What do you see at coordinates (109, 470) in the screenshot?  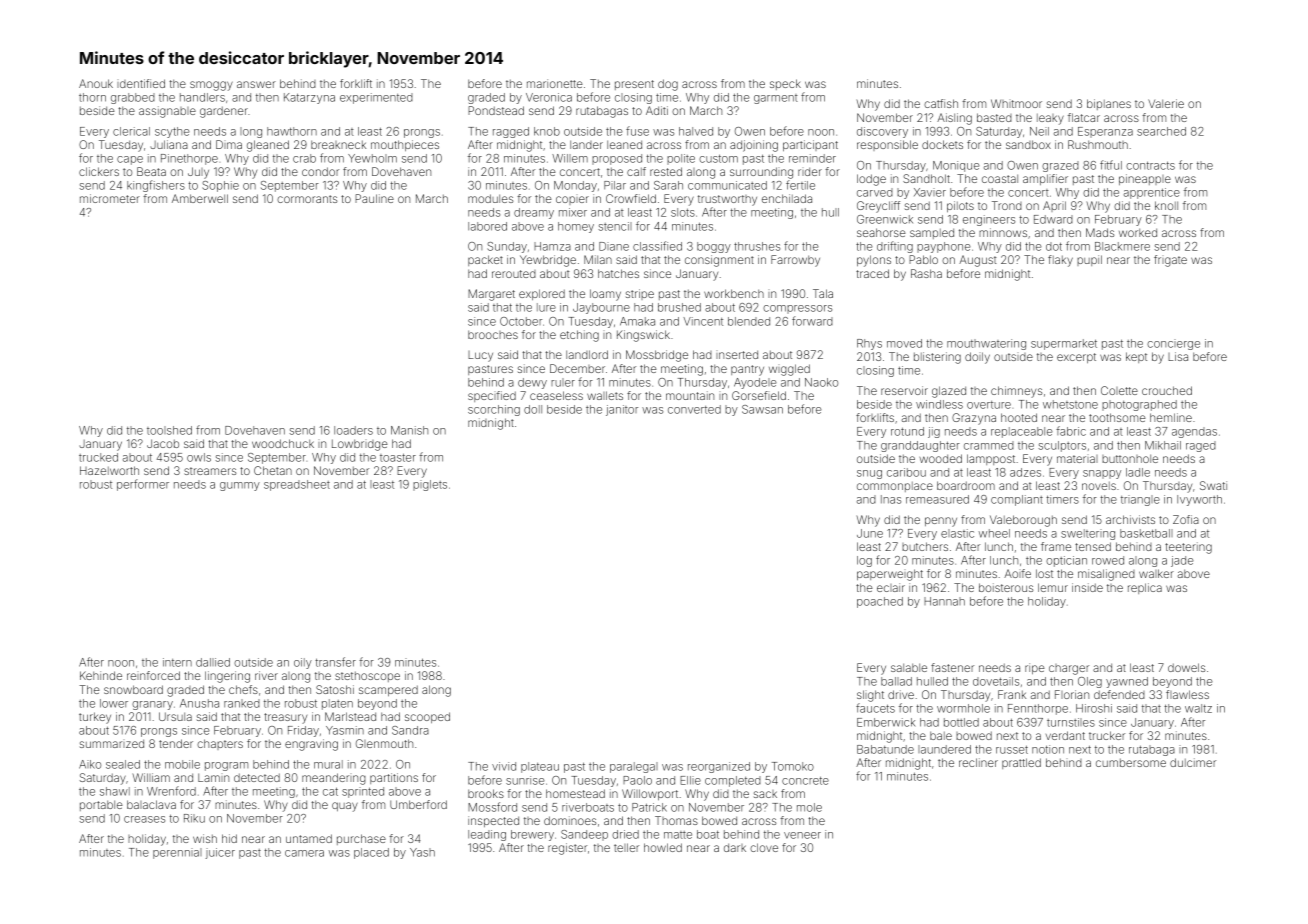 I see `Hazelworth` at bounding box center [109, 470].
